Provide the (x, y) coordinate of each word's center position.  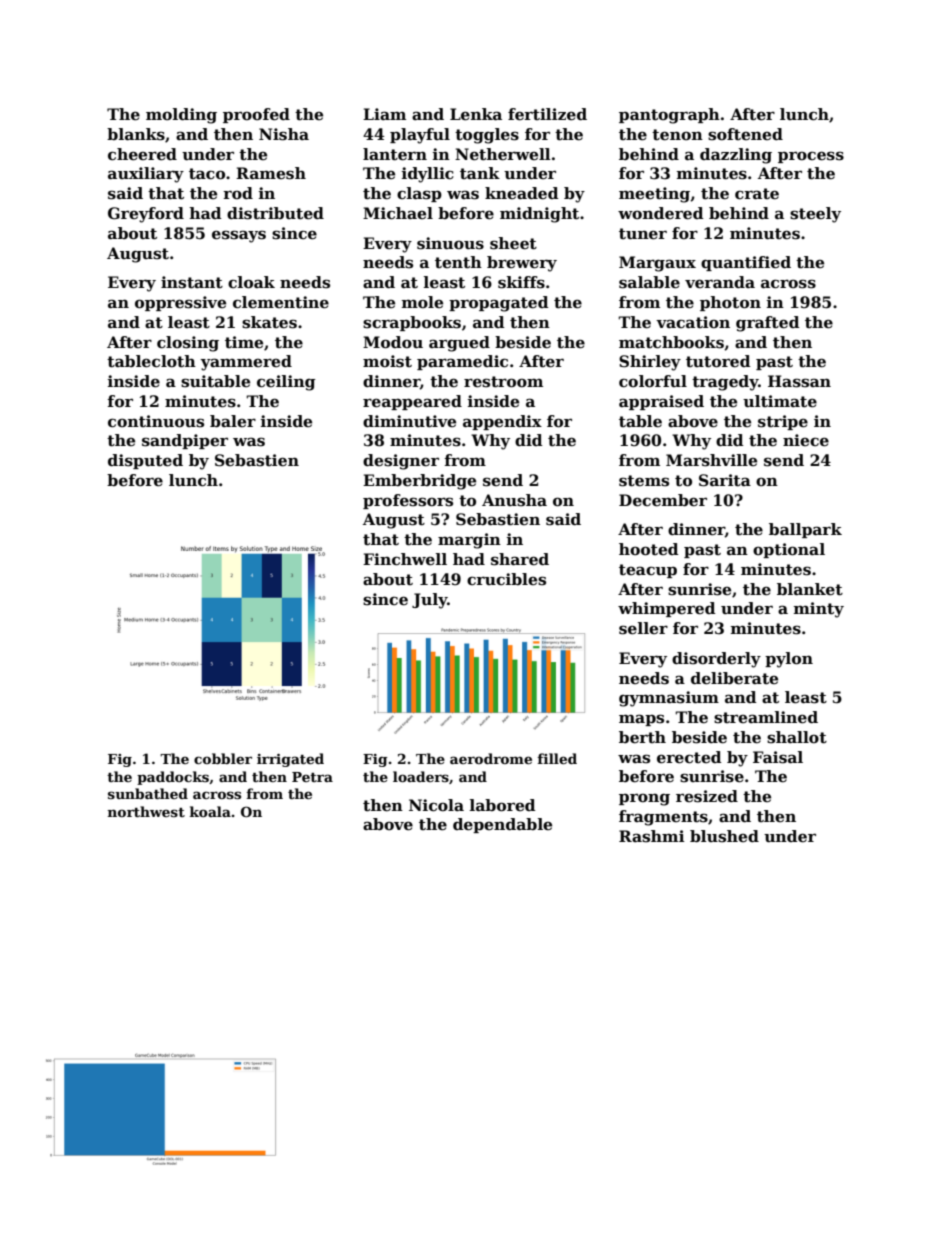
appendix (502, 422)
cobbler (223, 758)
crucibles (506, 579)
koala (210, 811)
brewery (522, 264)
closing (188, 344)
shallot (797, 737)
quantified (746, 263)
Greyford (146, 215)
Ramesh (271, 173)
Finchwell (405, 559)
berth (642, 737)
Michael (398, 213)
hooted (649, 549)
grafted (768, 324)
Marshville (711, 460)
